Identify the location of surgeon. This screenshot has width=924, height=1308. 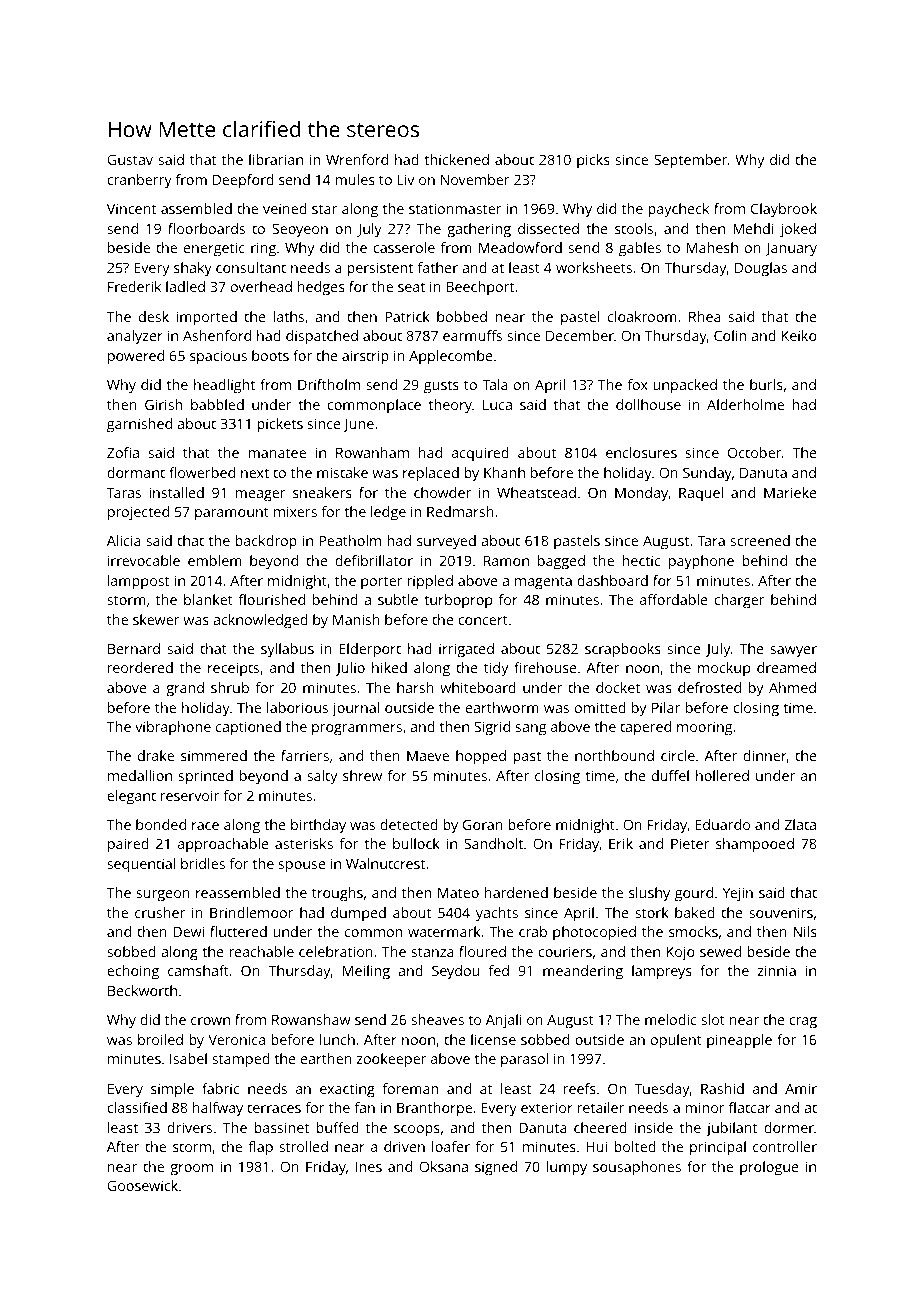
(163, 896).
